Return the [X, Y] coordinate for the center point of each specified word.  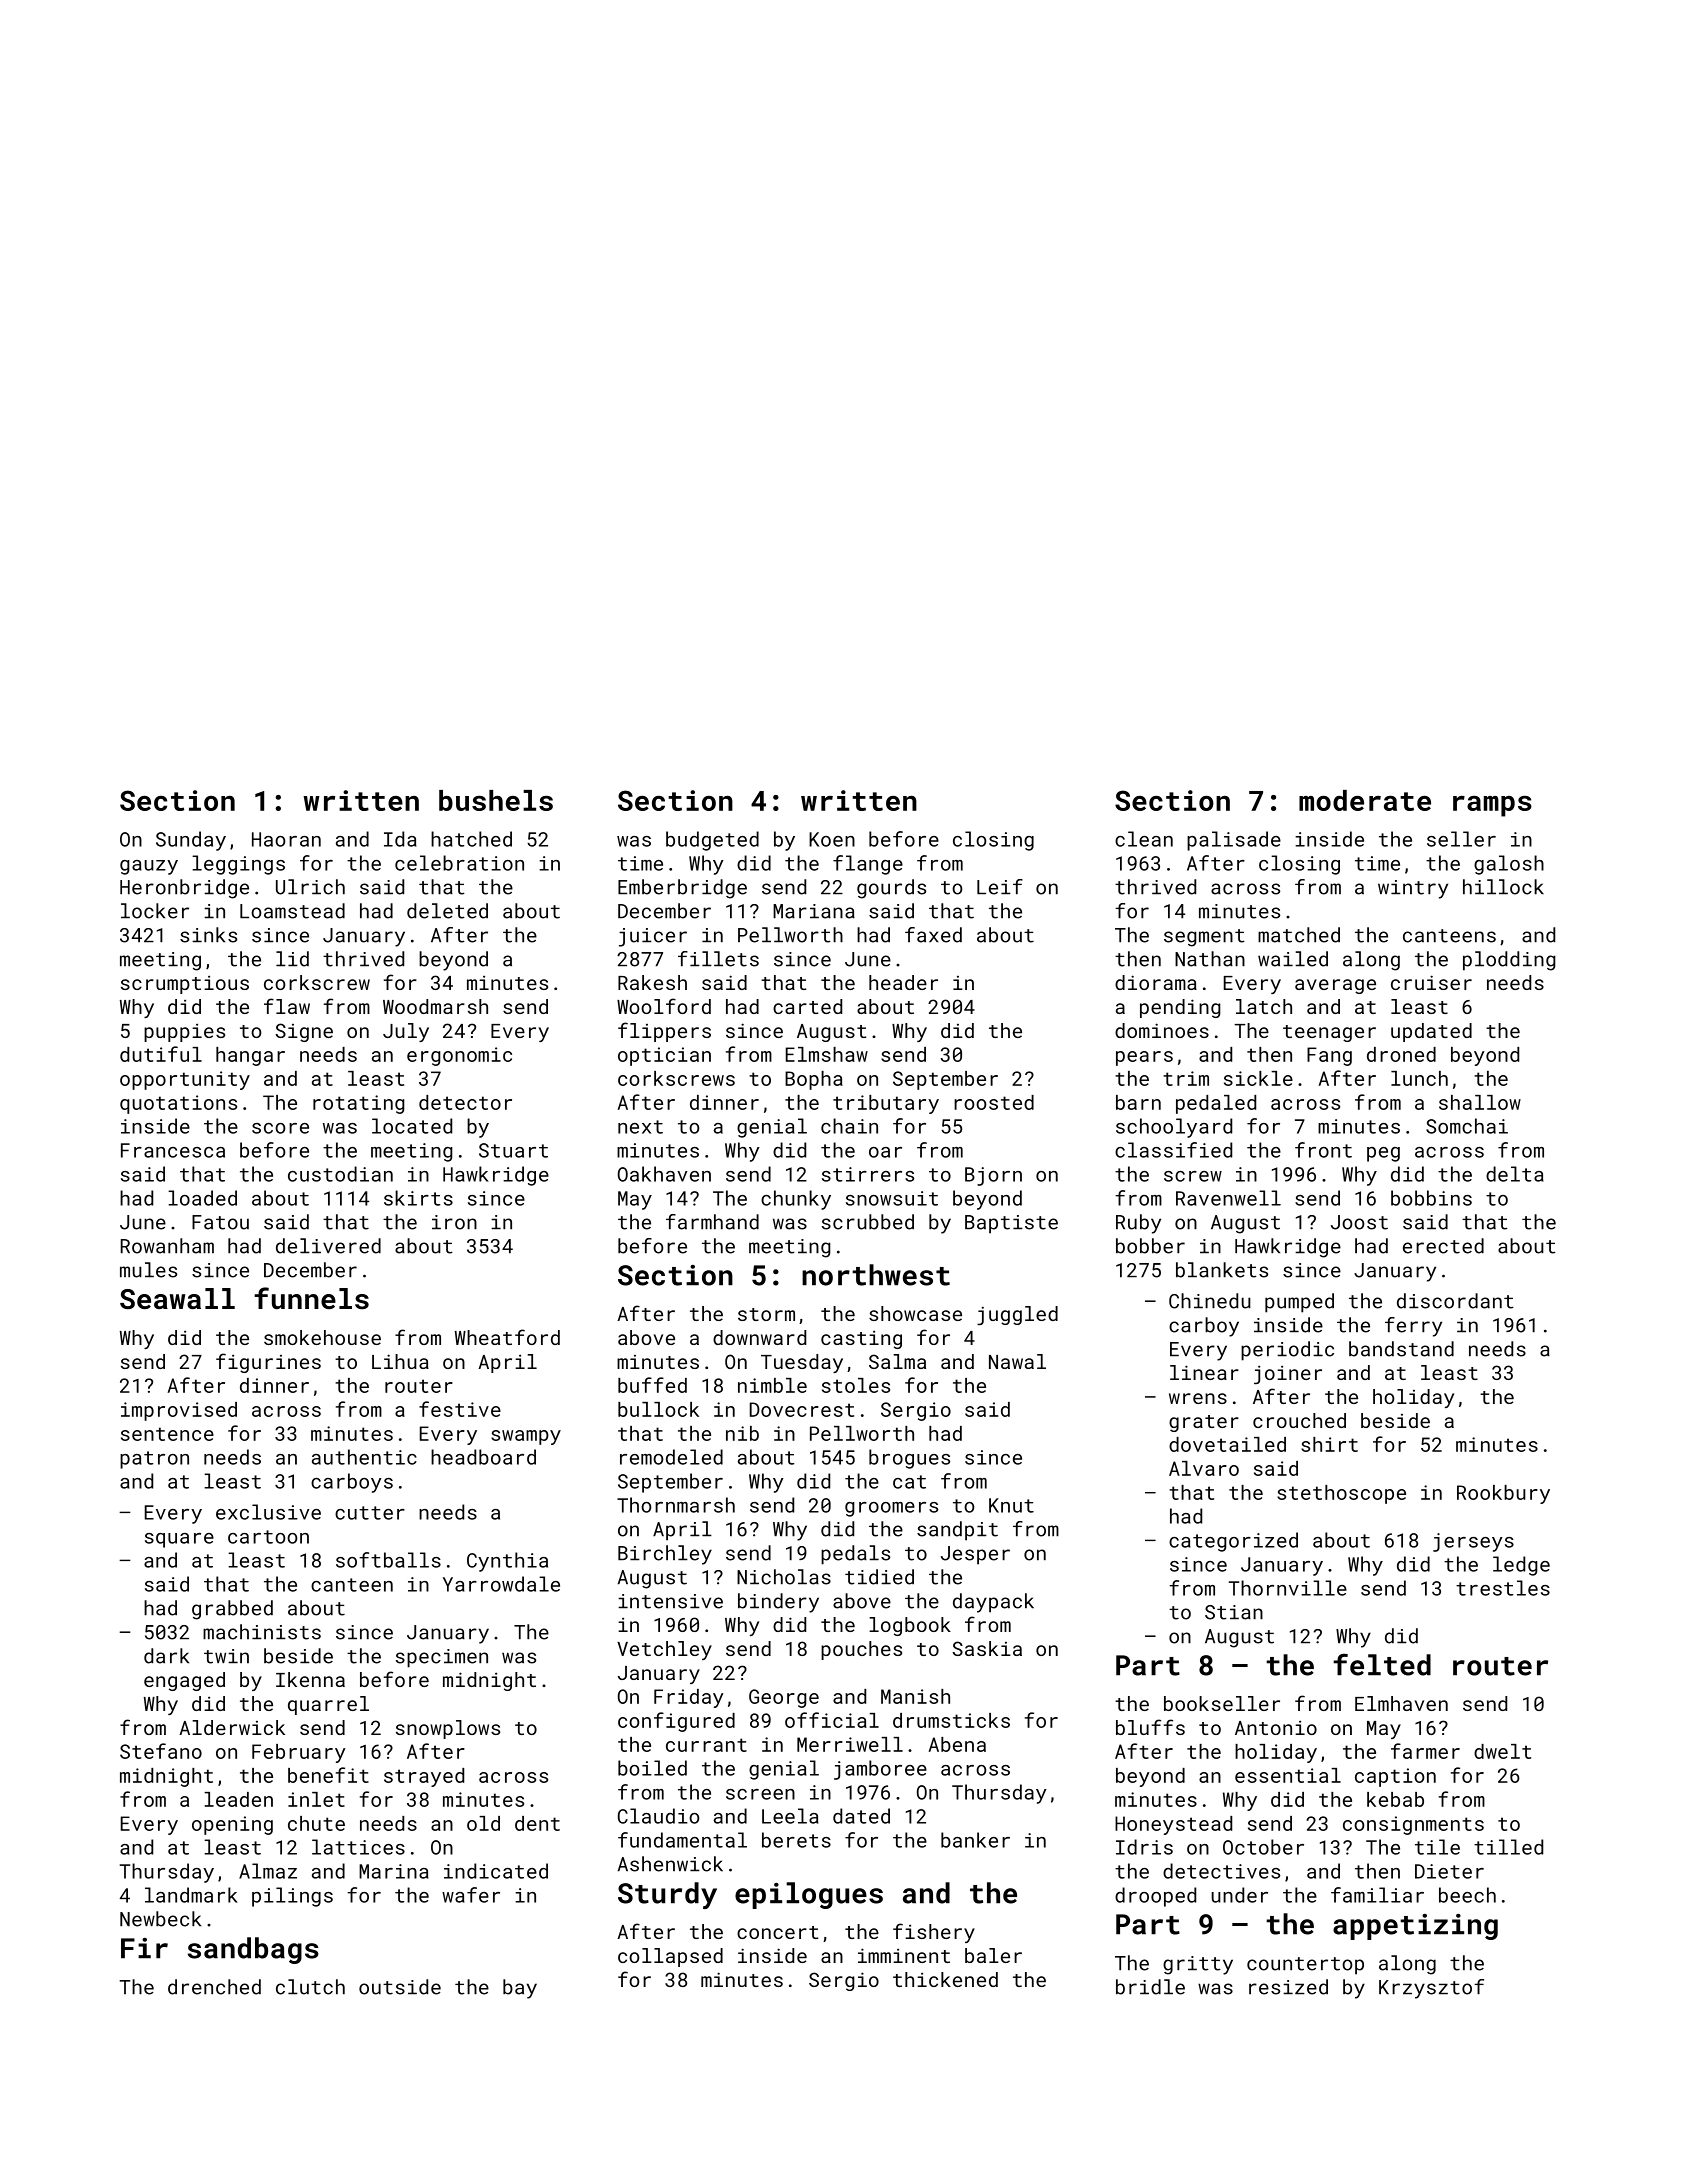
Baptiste [1011, 1224]
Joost [1359, 1222]
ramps [1492, 806]
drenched [214, 1987]
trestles [1503, 1588]
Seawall [177, 1298]
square [179, 1540]
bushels [496, 800]
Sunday [191, 841]
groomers [891, 1509]
